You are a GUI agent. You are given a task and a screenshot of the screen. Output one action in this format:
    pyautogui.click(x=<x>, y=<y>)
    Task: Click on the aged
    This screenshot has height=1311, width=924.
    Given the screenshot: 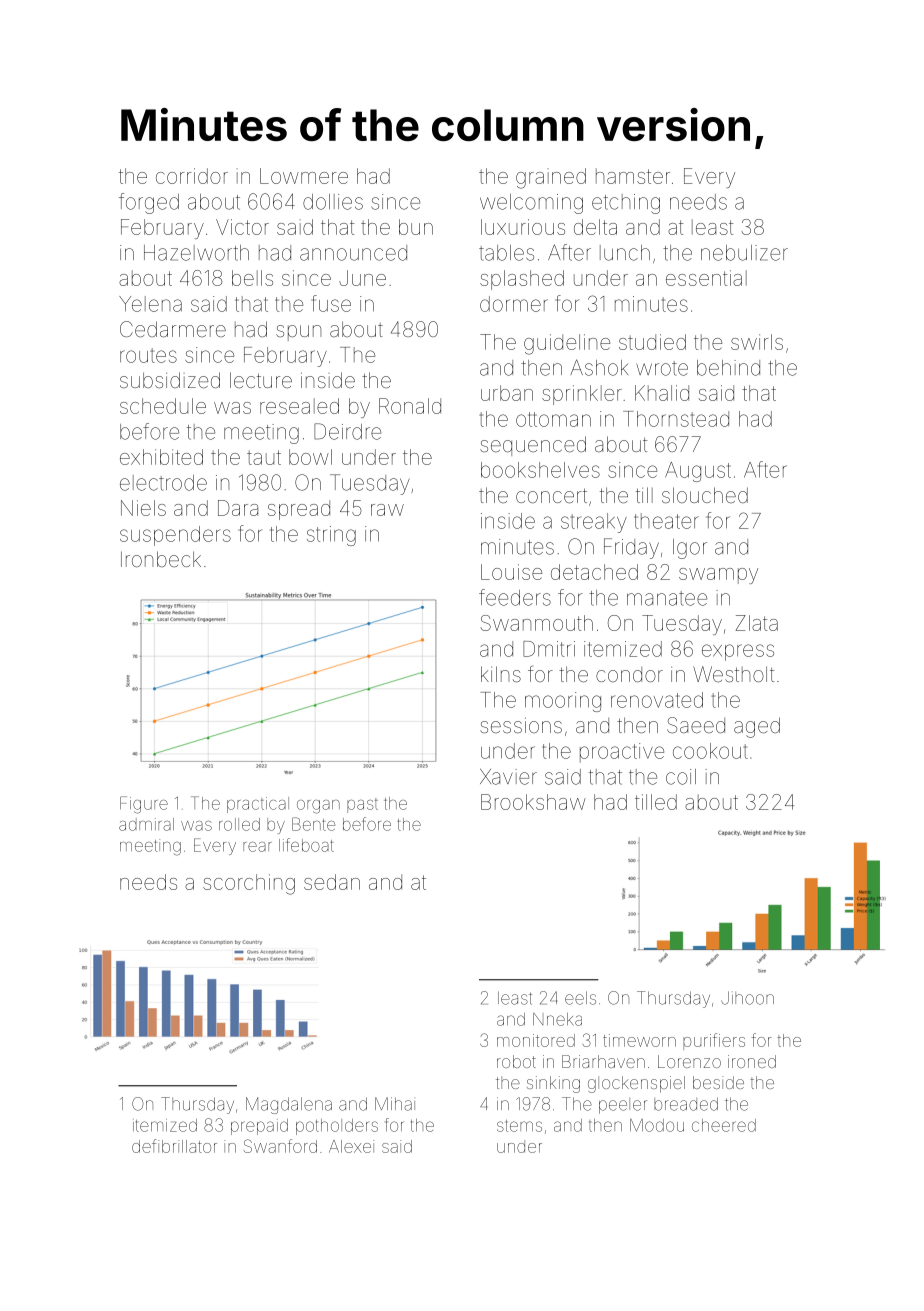 What is the action you would take?
    pyautogui.click(x=757, y=727)
